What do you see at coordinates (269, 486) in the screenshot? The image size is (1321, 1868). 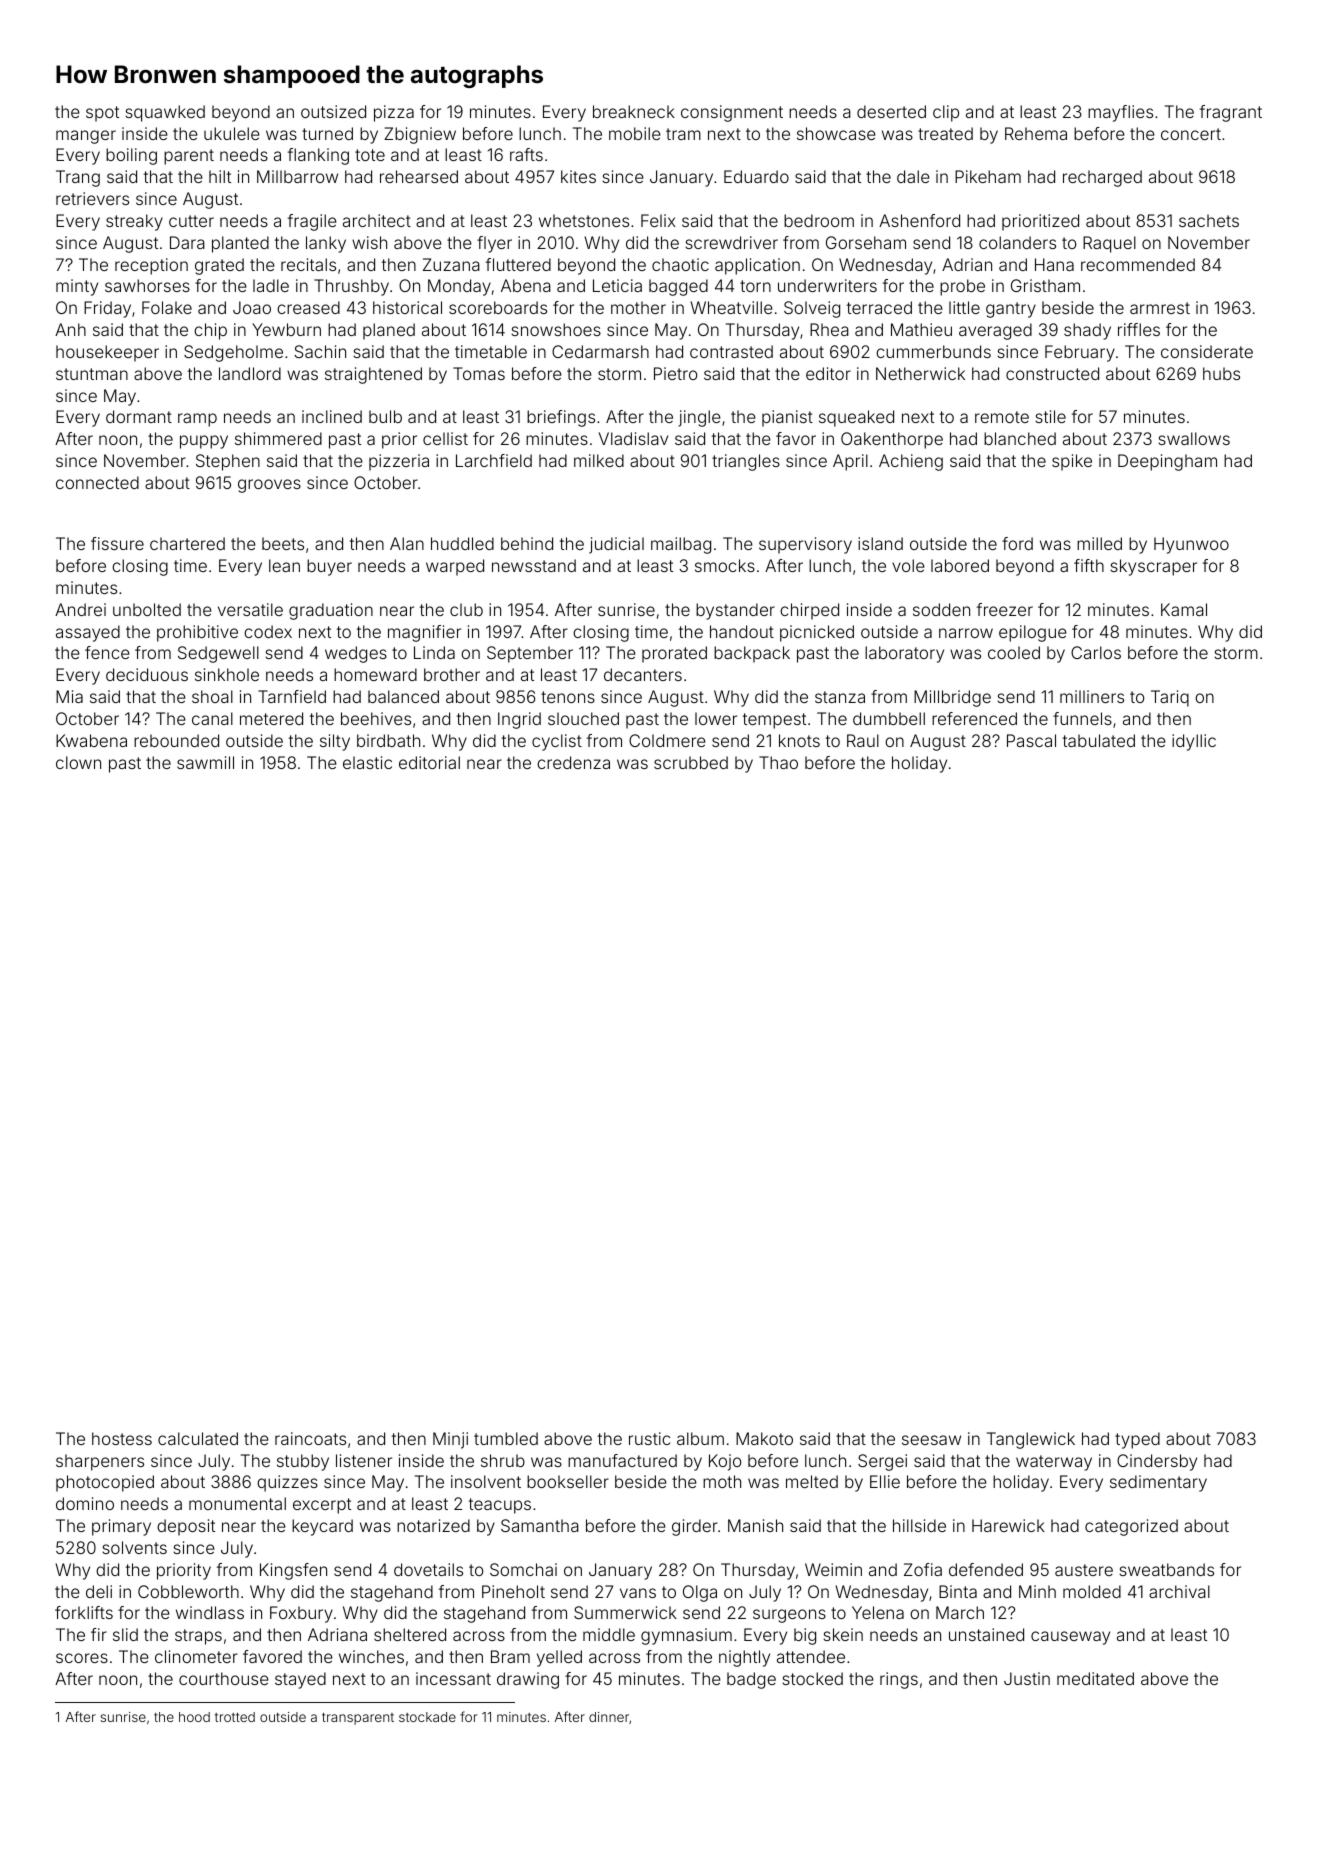 I see `grooves` at bounding box center [269, 486].
